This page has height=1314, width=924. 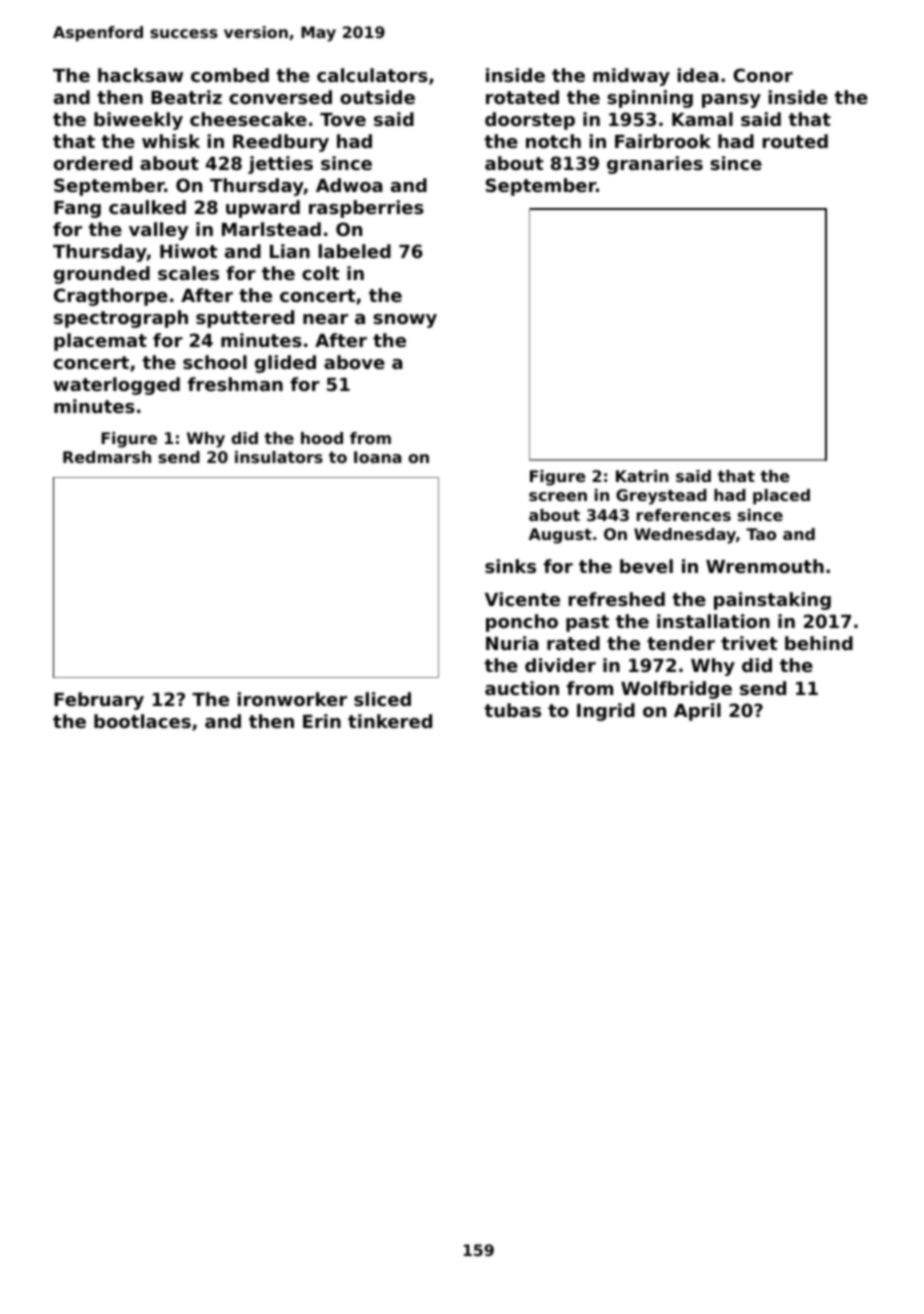 I want to click on idea, so click(x=698, y=75).
